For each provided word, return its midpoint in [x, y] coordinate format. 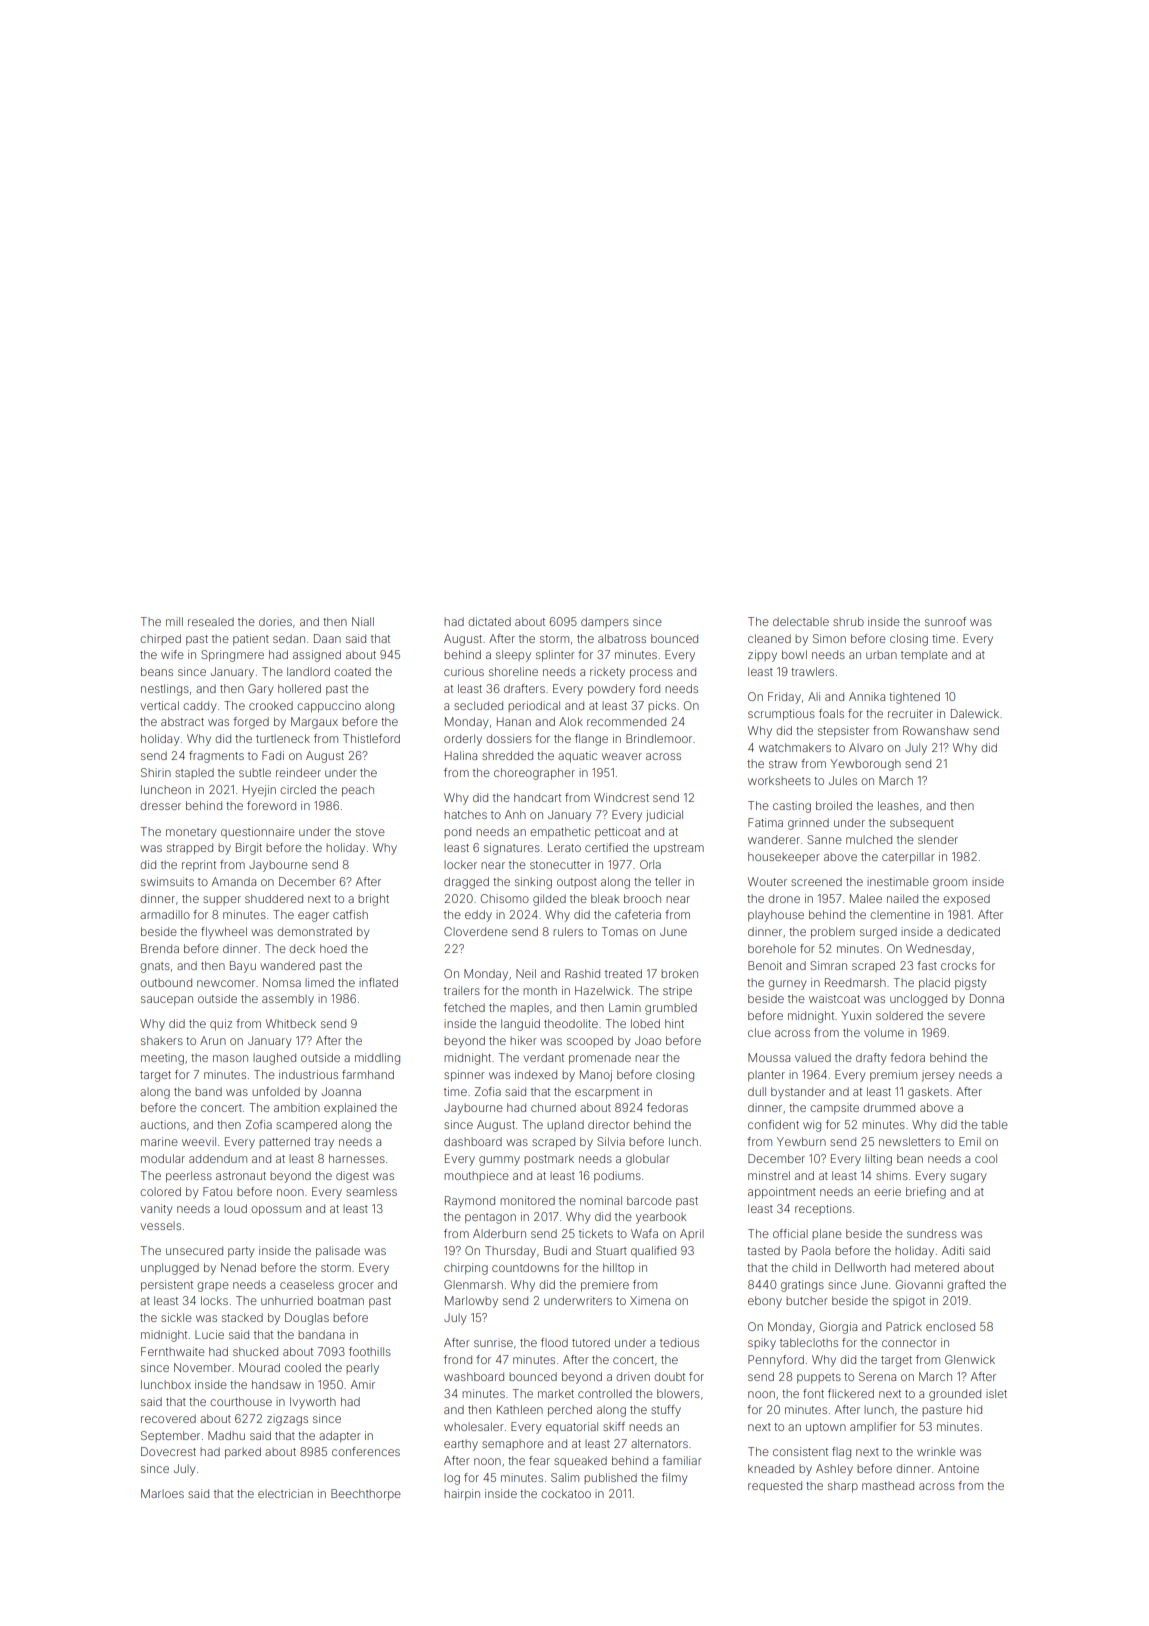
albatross [622, 638]
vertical [160, 705]
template [924, 656]
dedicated [973, 931]
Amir [363, 1384]
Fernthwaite [173, 1351]
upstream [679, 849]
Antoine [958, 1468]
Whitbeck [291, 1023]
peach [358, 790]
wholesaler [474, 1426]
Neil [526, 973]
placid [934, 983]
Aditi [953, 1250]
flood [554, 1342]
